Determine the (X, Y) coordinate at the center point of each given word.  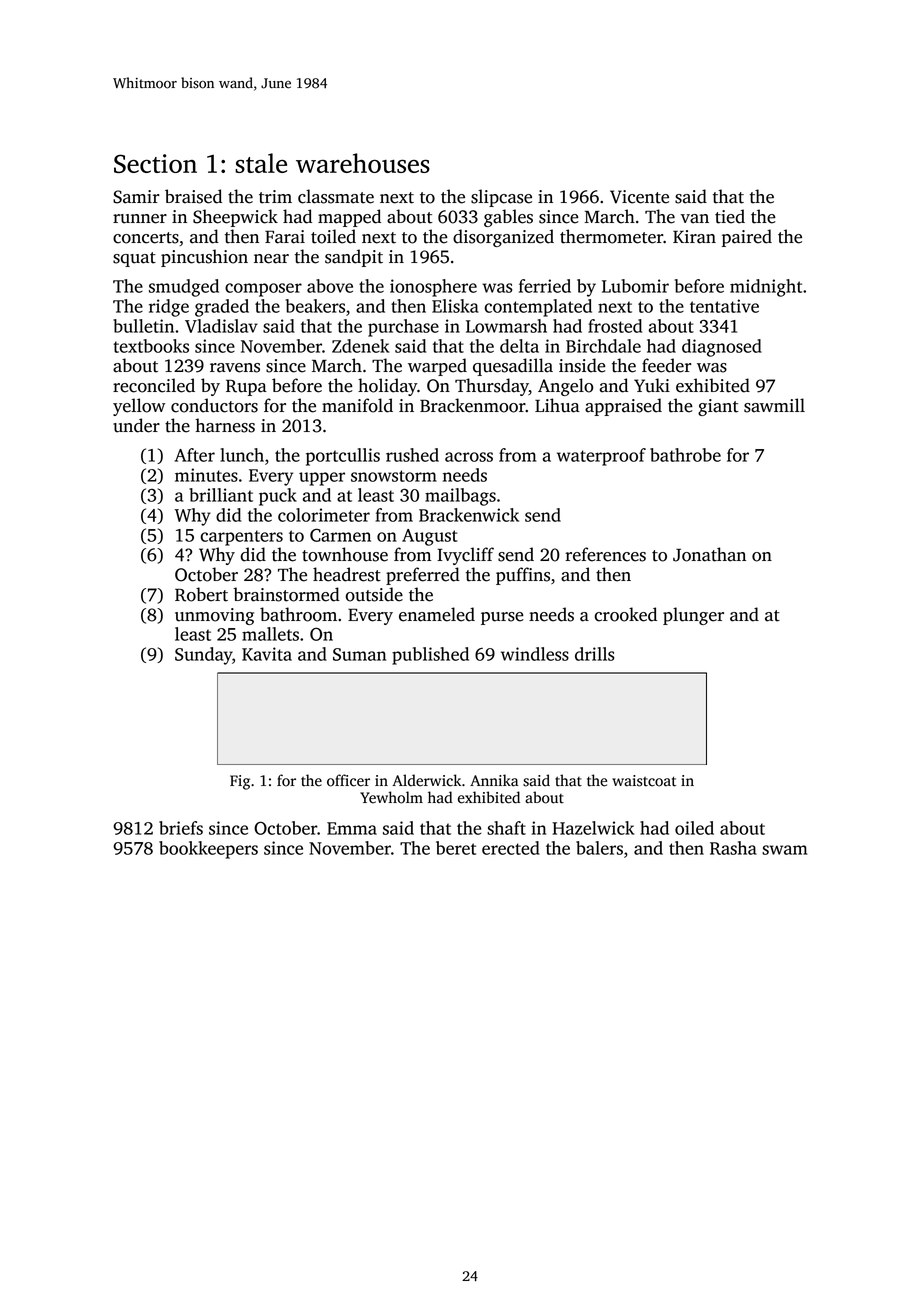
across (469, 457)
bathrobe (685, 455)
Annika (494, 780)
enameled (437, 614)
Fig (240, 782)
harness (225, 425)
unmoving (214, 616)
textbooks (151, 346)
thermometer (611, 236)
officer (348, 780)
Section (155, 163)
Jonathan (709, 554)
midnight (766, 288)
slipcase (501, 198)
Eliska (455, 306)
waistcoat (644, 781)
